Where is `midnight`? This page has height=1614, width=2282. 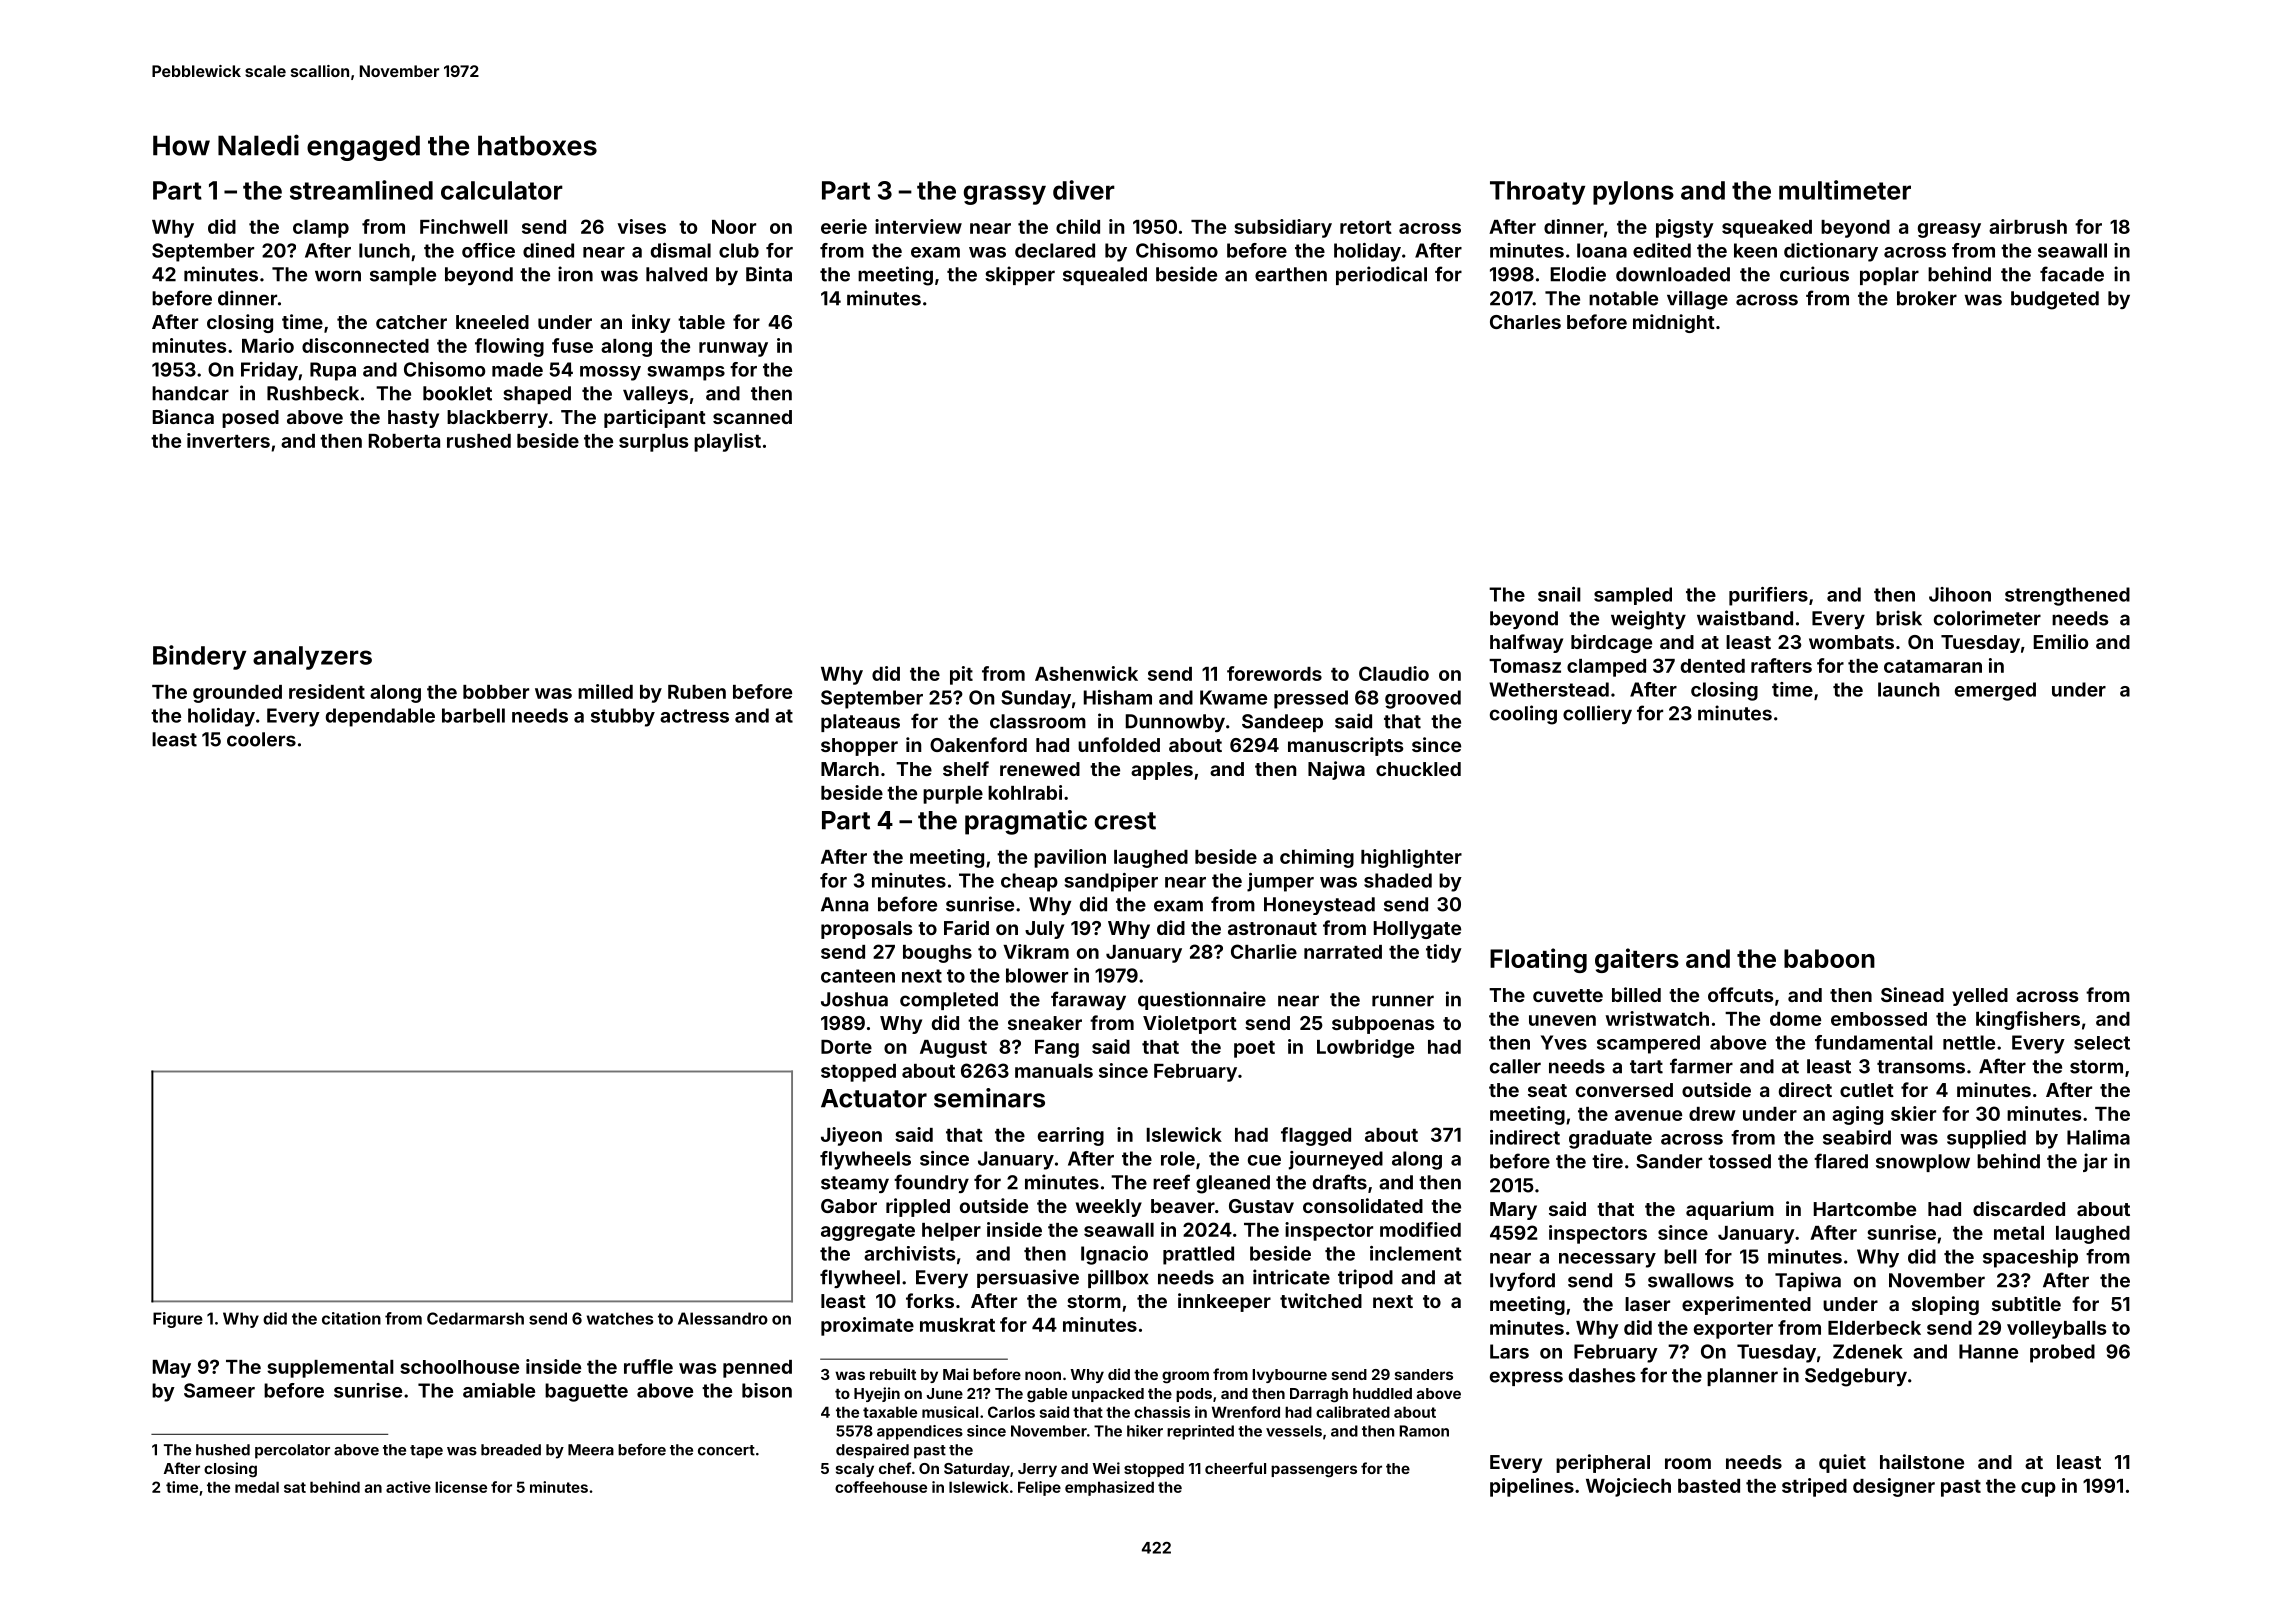 midnight is located at coordinates (1674, 323).
